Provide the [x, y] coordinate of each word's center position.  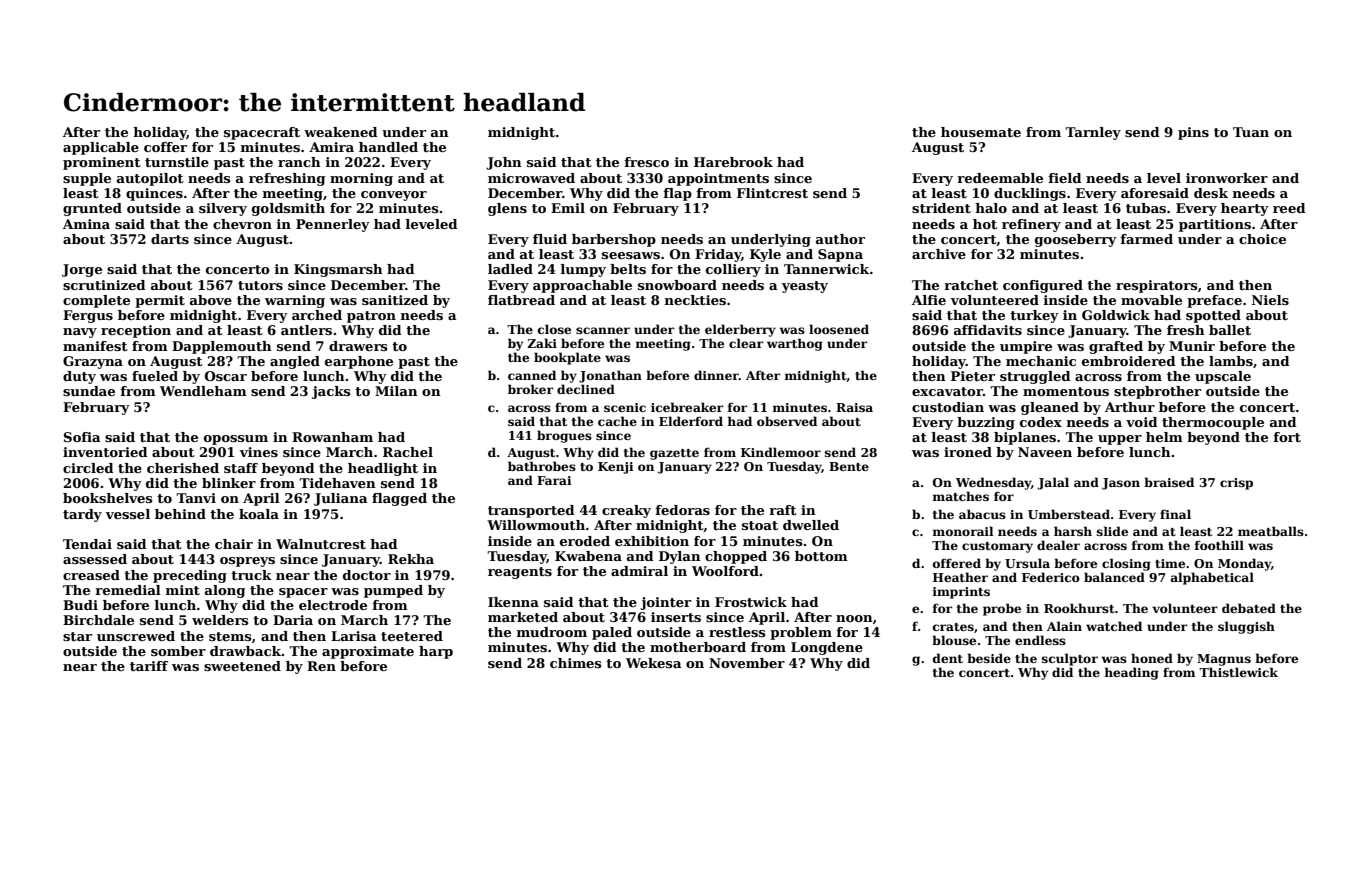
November [747, 663]
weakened [341, 132]
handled [388, 147]
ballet [1230, 330]
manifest [95, 346]
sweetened [242, 666]
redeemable [1000, 178]
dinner [716, 375]
